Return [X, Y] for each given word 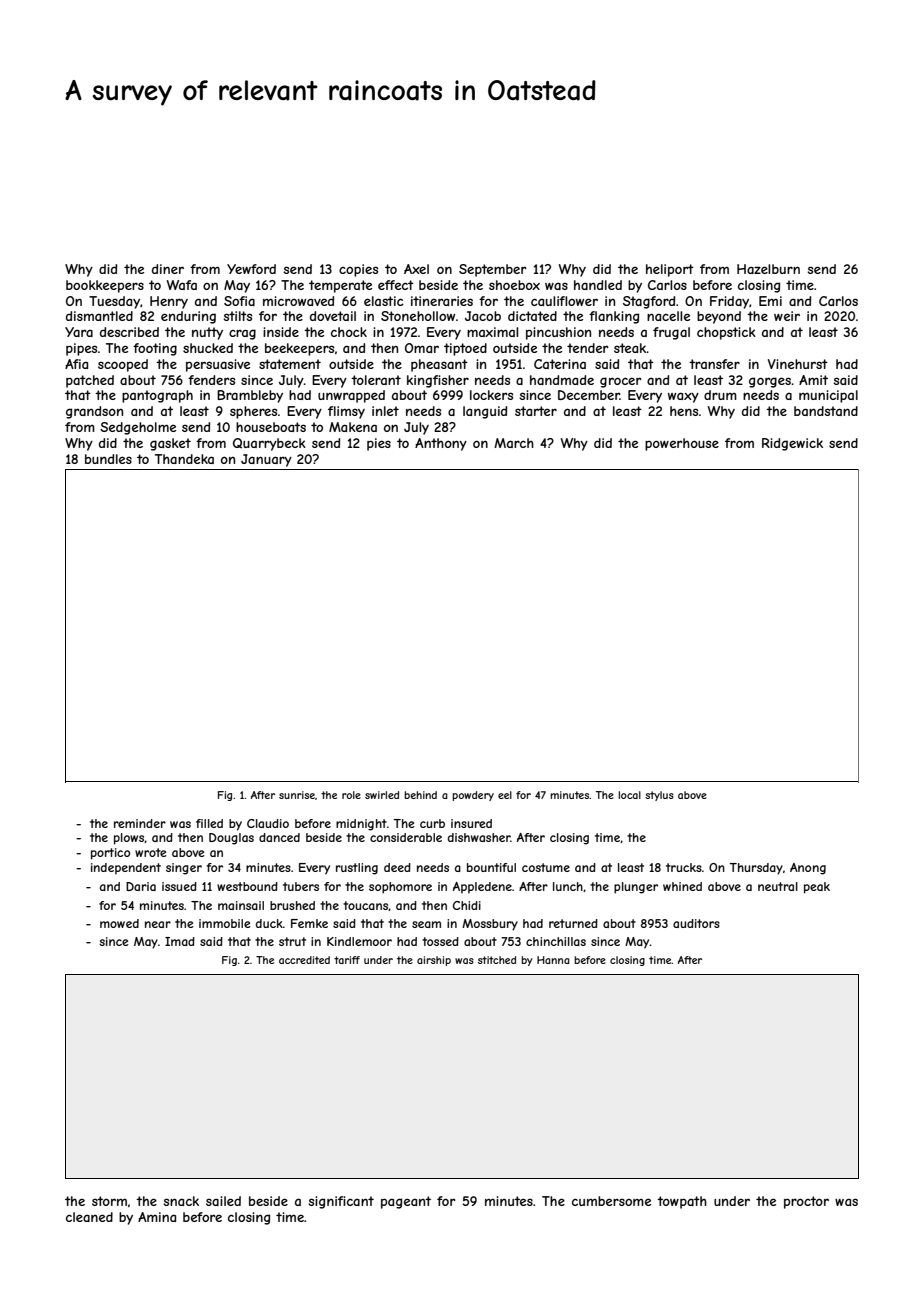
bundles [108, 459]
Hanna [553, 960]
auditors [696, 923]
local [629, 795]
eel [505, 795]
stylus [659, 796]
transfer [714, 364]
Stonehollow [418, 316]
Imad [180, 941]
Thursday [756, 869]
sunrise [297, 795]
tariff [347, 960]
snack [181, 1201]
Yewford [251, 269]
